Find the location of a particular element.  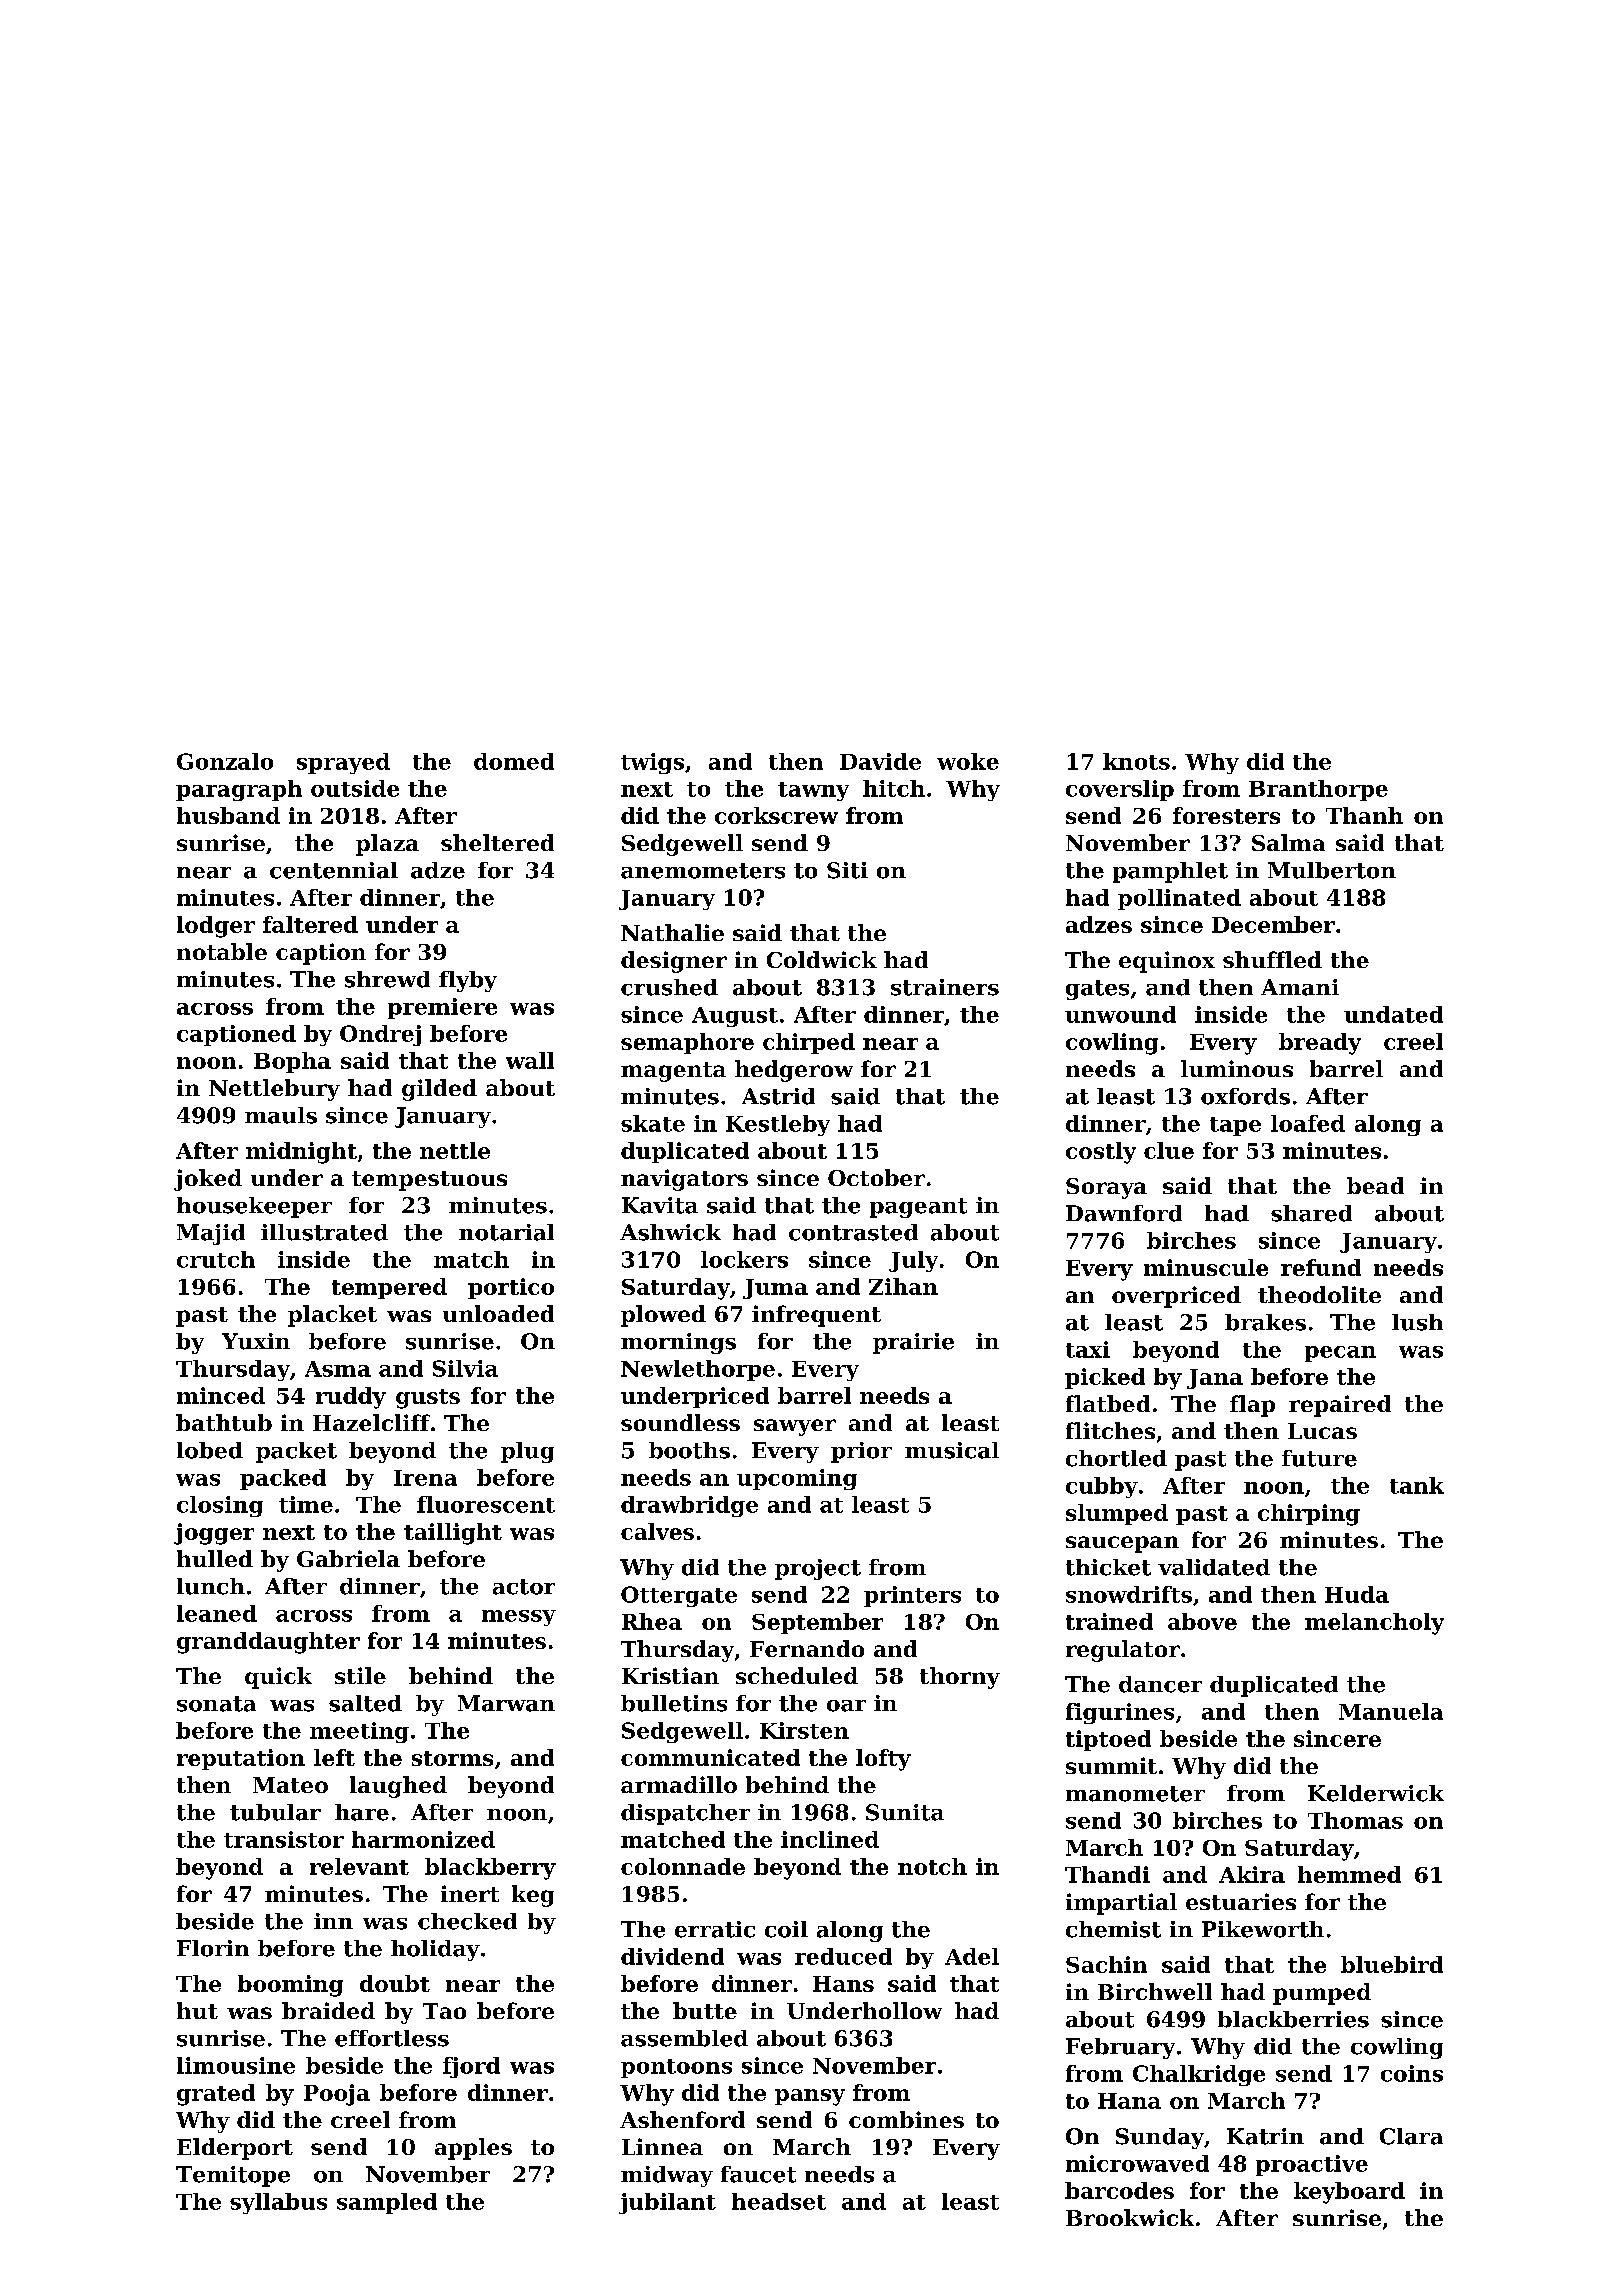

chortled is located at coordinates (1116, 1458).
